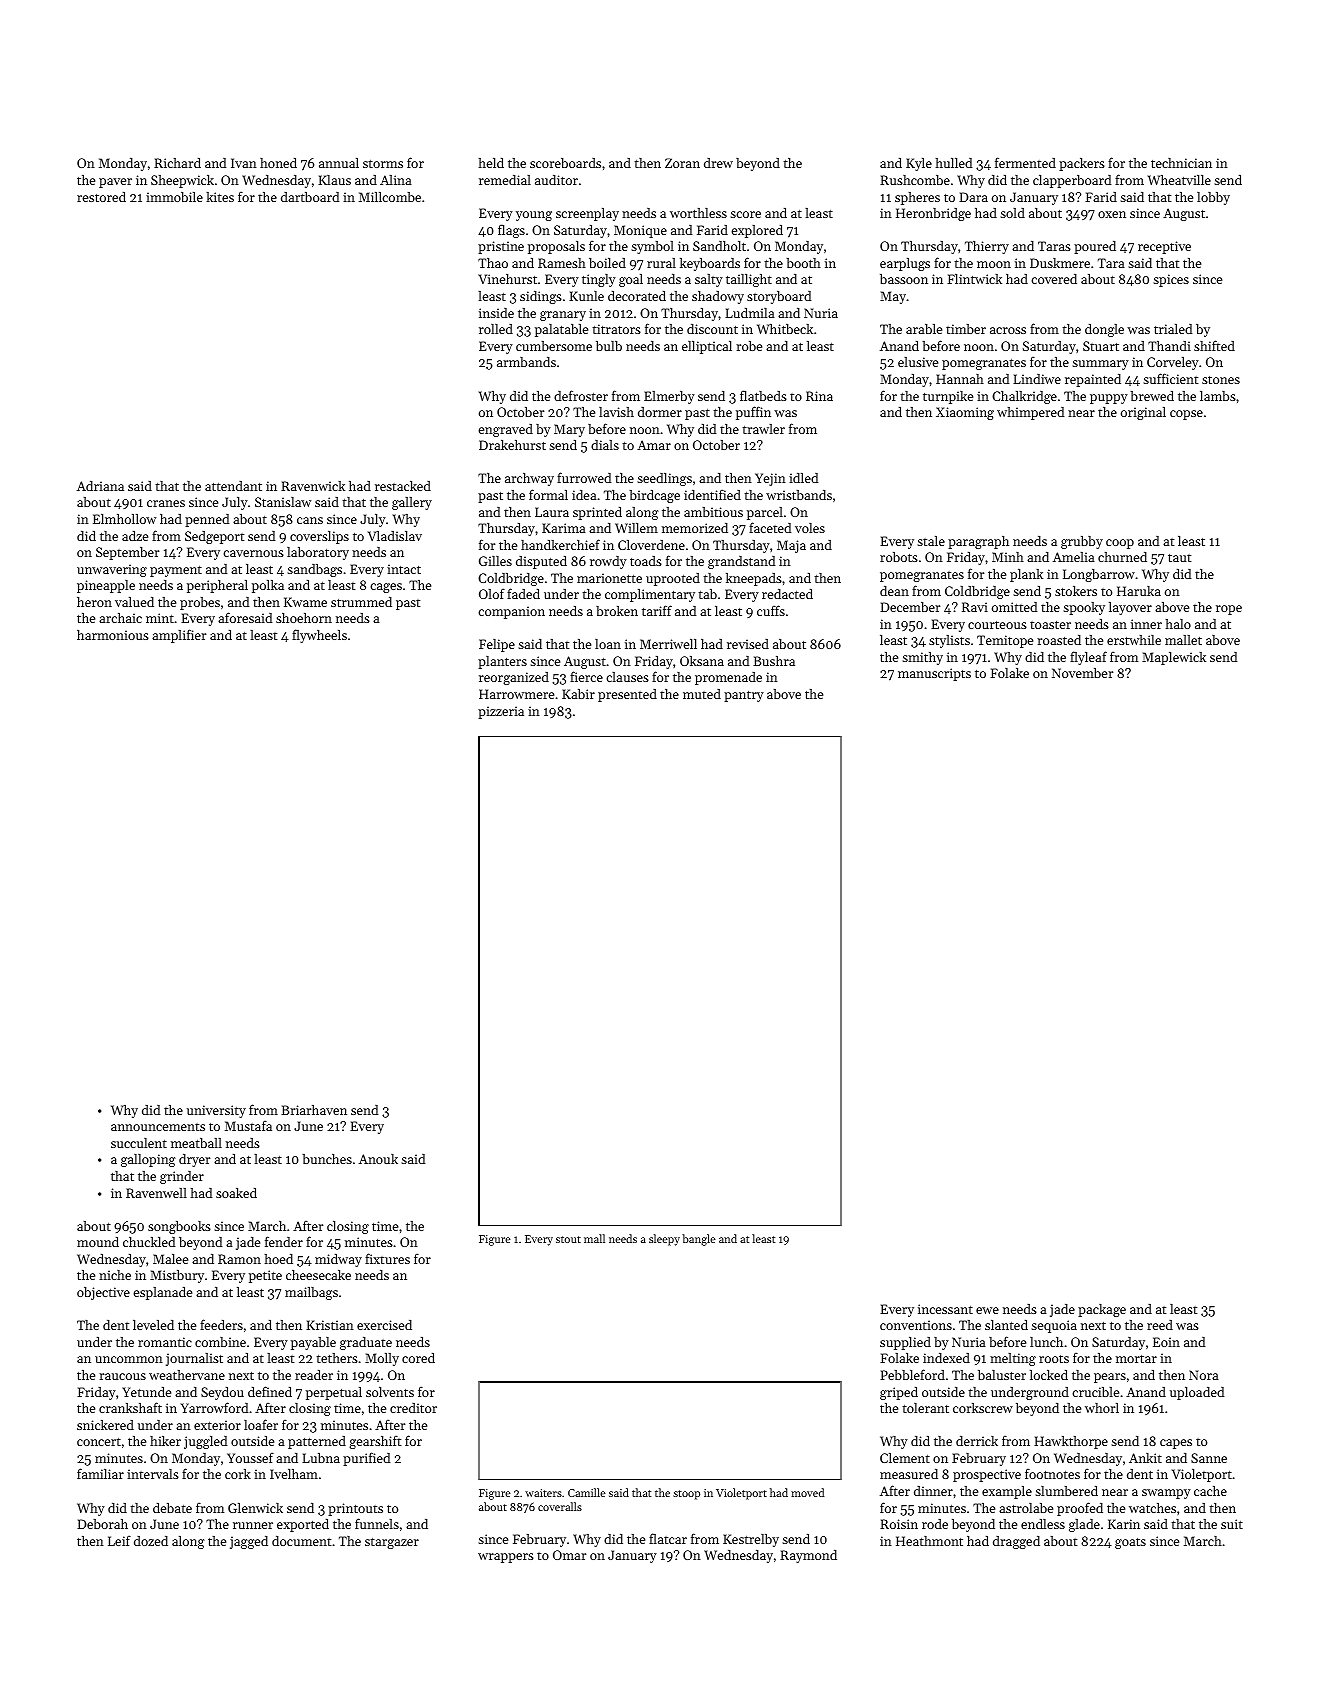 This screenshot has height=1708, width=1320. I want to click on pristine, so click(501, 247).
